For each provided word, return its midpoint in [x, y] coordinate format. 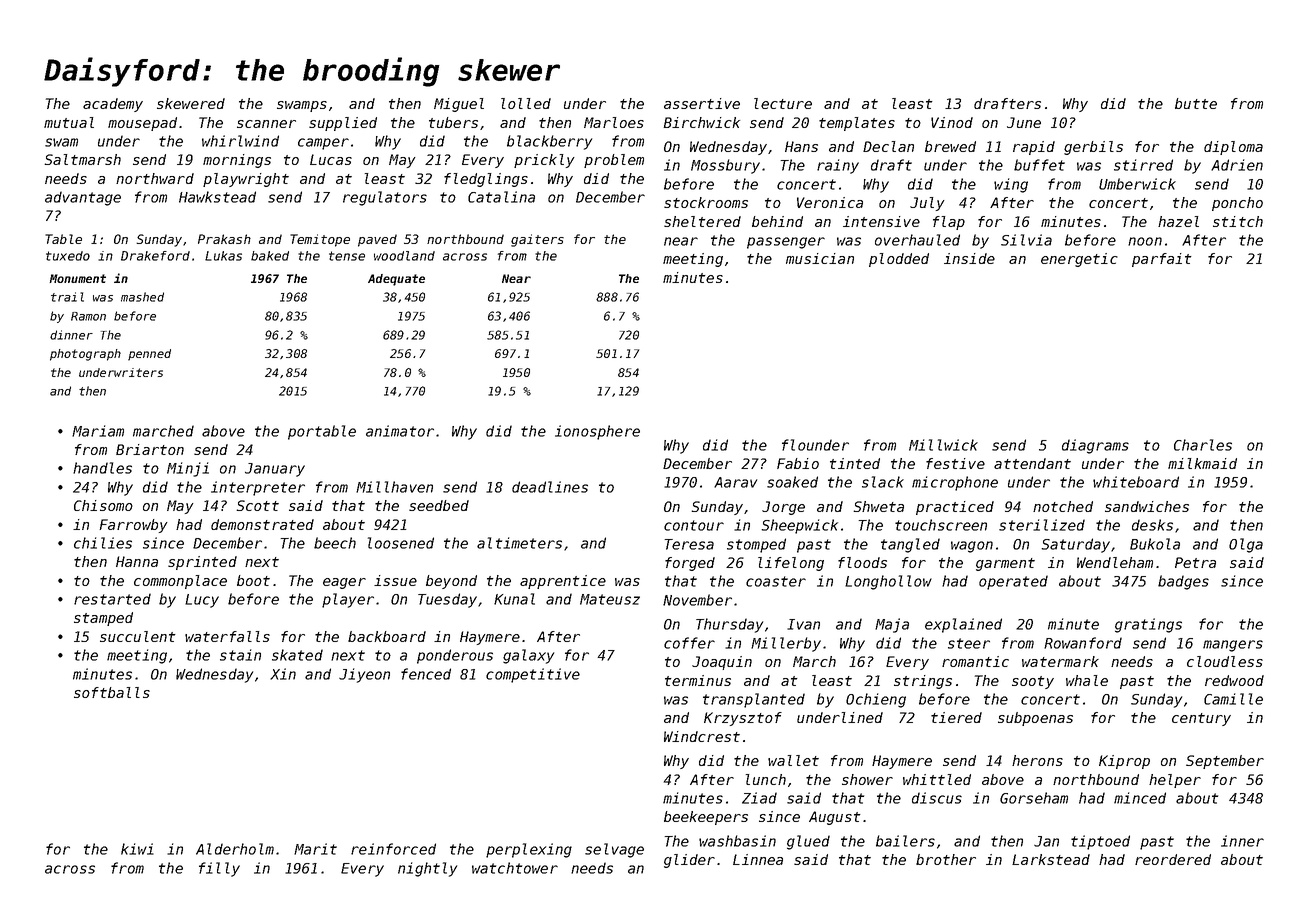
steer [969, 643]
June [1024, 122]
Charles [1203, 445]
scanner [266, 124]
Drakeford [155, 256]
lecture [783, 103]
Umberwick [1137, 184]
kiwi [137, 849]
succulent [138, 636]
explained [963, 625]
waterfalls [227, 636]
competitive [533, 675]
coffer [689, 643]
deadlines [550, 487]
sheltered [702, 221]
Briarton [150, 449]
